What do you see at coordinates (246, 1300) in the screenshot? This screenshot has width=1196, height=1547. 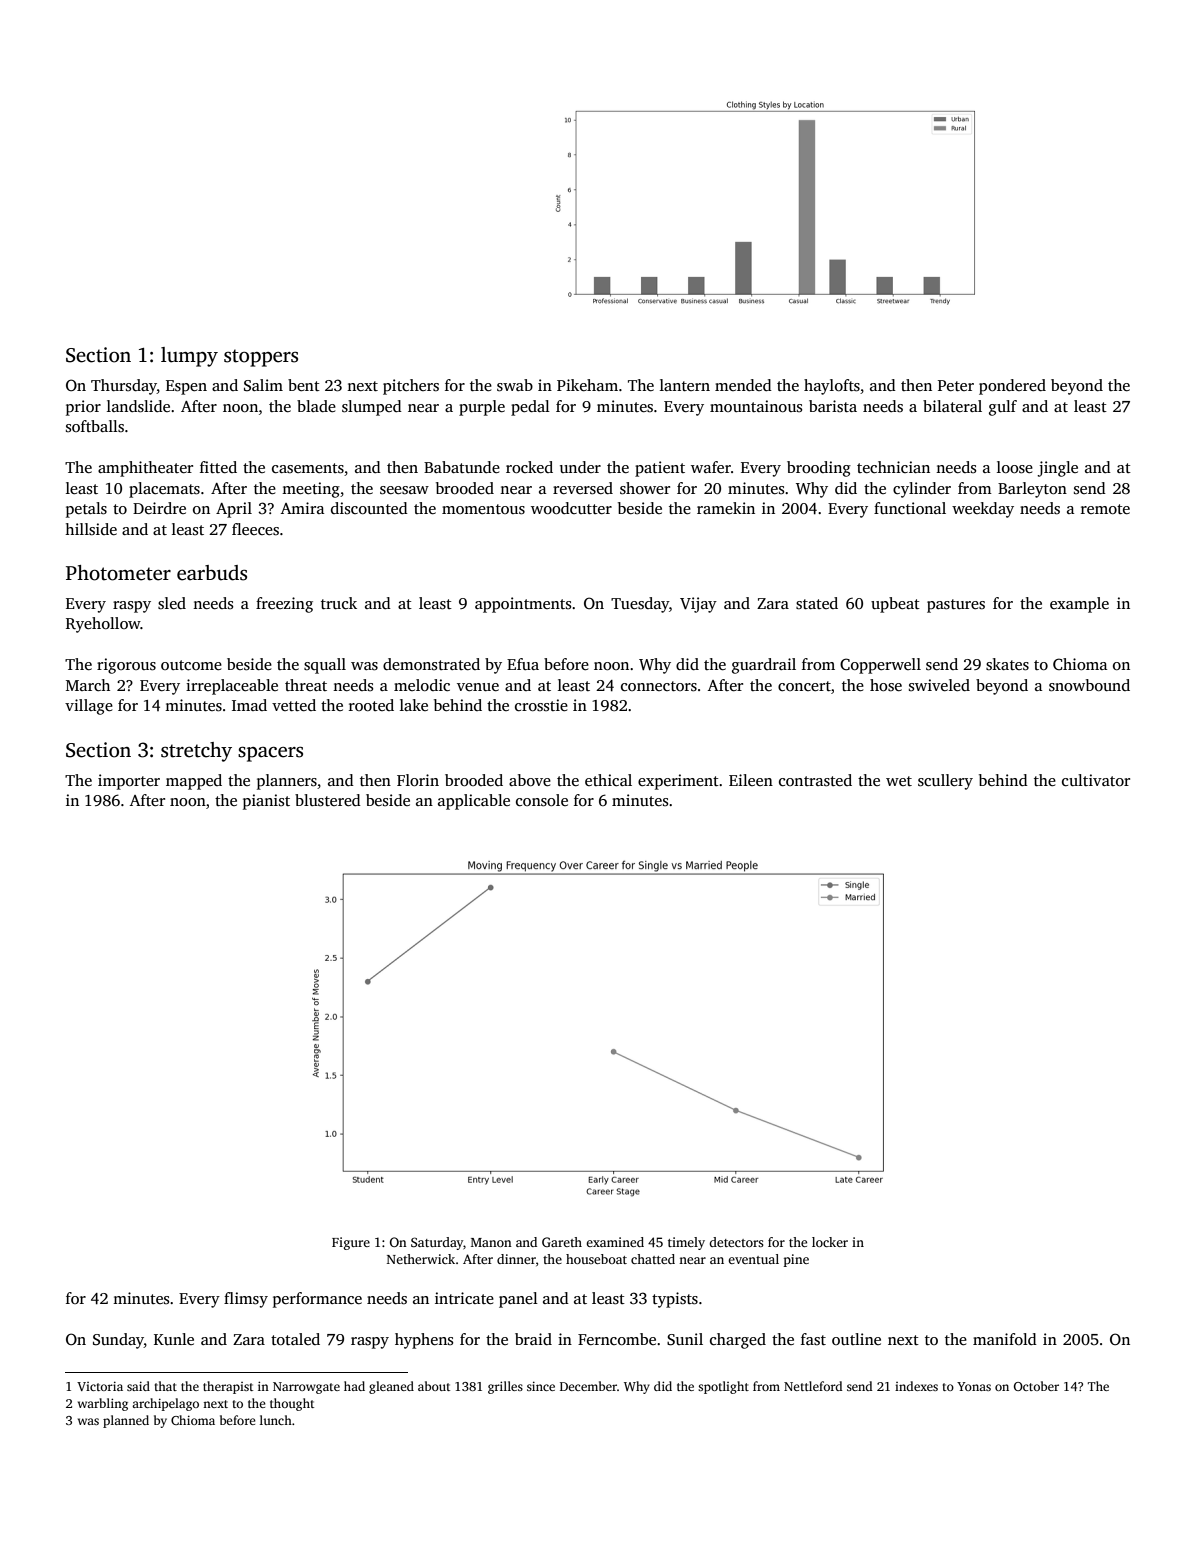 I see `flimsy` at bounding box center [246, 1300].
